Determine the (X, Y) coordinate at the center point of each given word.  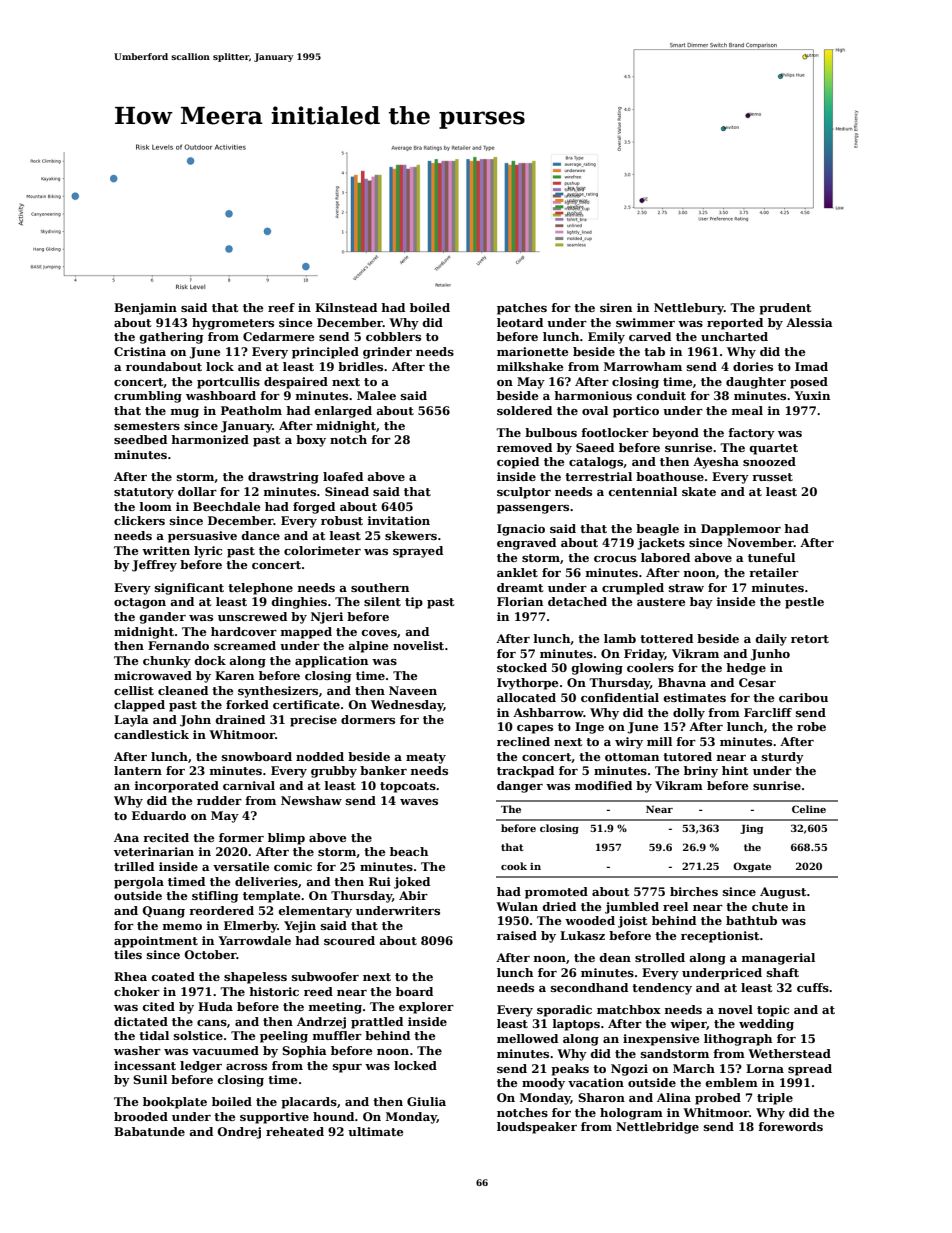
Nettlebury (689, 309)
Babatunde (149, 1131)
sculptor (524, 493)
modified (603, 785)
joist (632, 922)
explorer (426, 1008)
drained (240, 719)
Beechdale (226, 506)
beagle (657, 530)
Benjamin (145, 309)
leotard (520, 322)
